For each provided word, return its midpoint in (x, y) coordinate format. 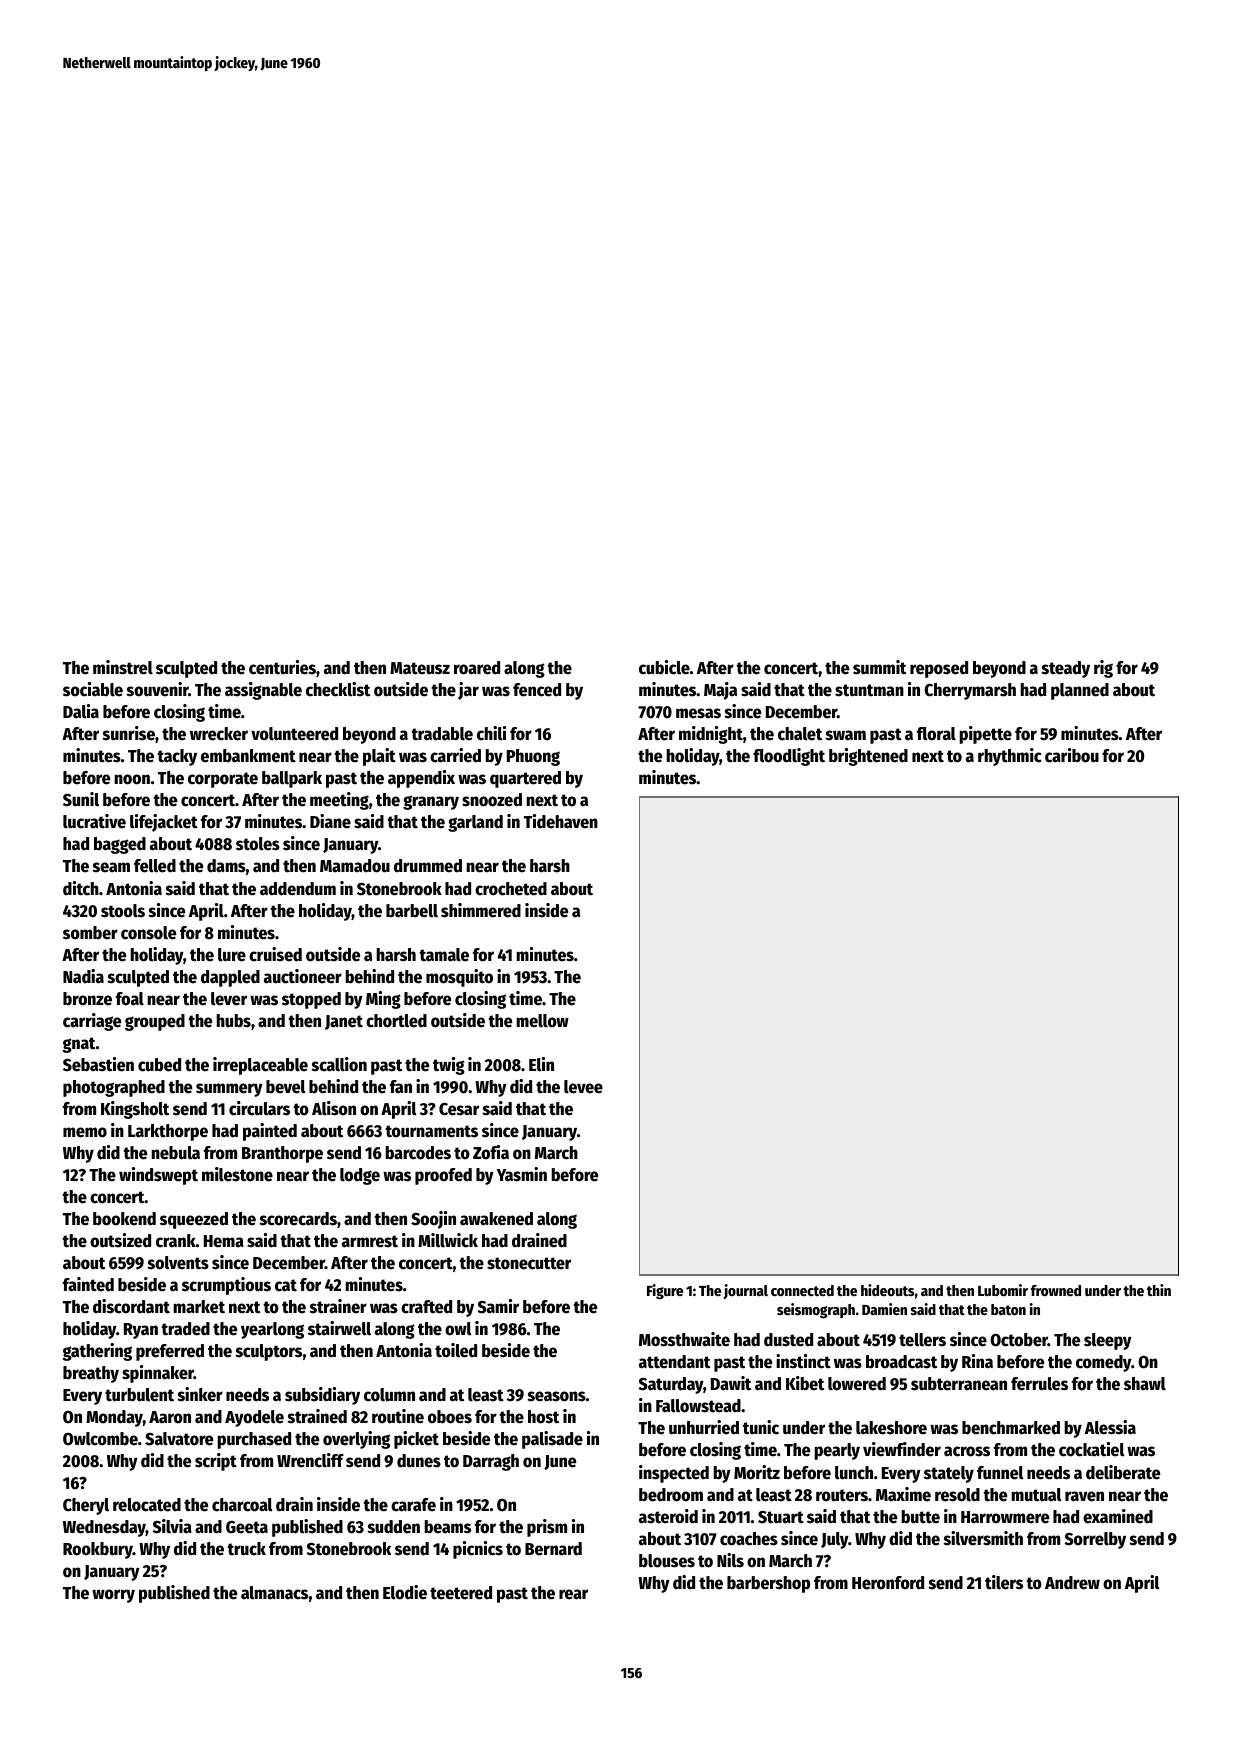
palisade (552, 1440)
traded (185, 1329)
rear (573, 1594)
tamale (444, 955)
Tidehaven (561, 821)
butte (920, 1517)
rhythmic (1010, 757)
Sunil (81, 799)
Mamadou (355, 866)
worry (113, 1596)
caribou (1072, 755)
